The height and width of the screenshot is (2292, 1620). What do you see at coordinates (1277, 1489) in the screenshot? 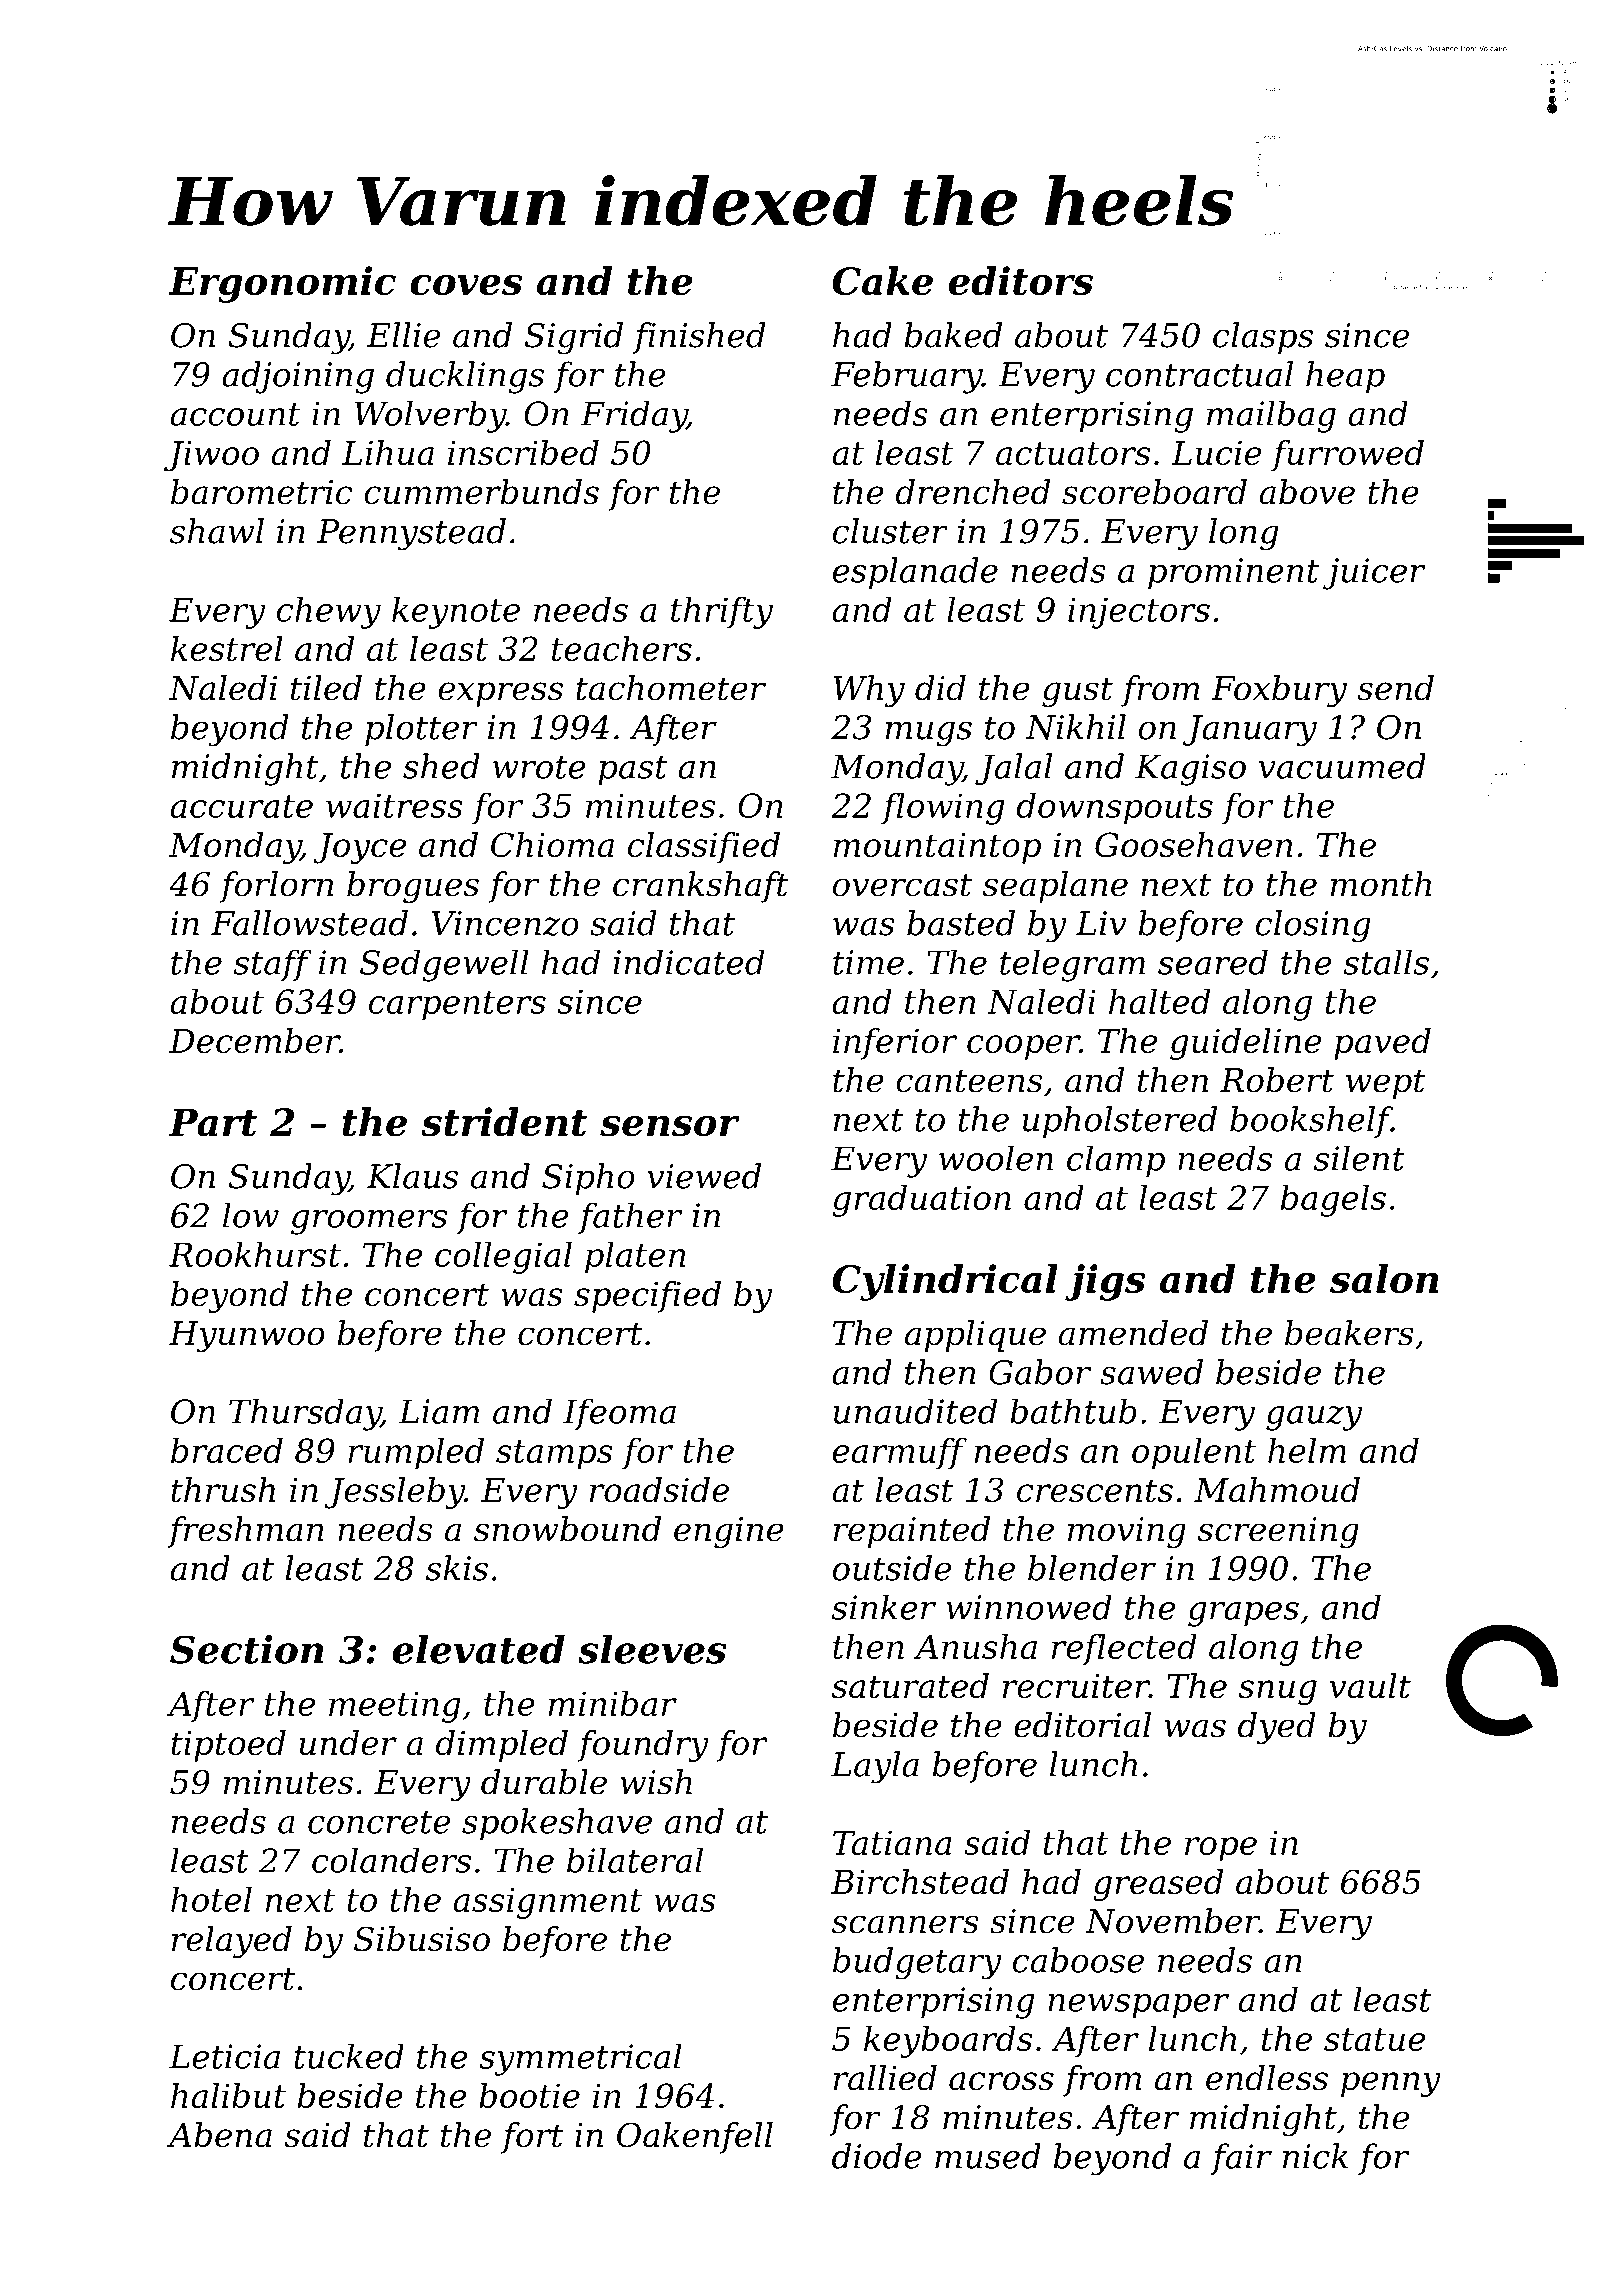
I see `Mahmoud` at bounding box center [1277, 1489].
